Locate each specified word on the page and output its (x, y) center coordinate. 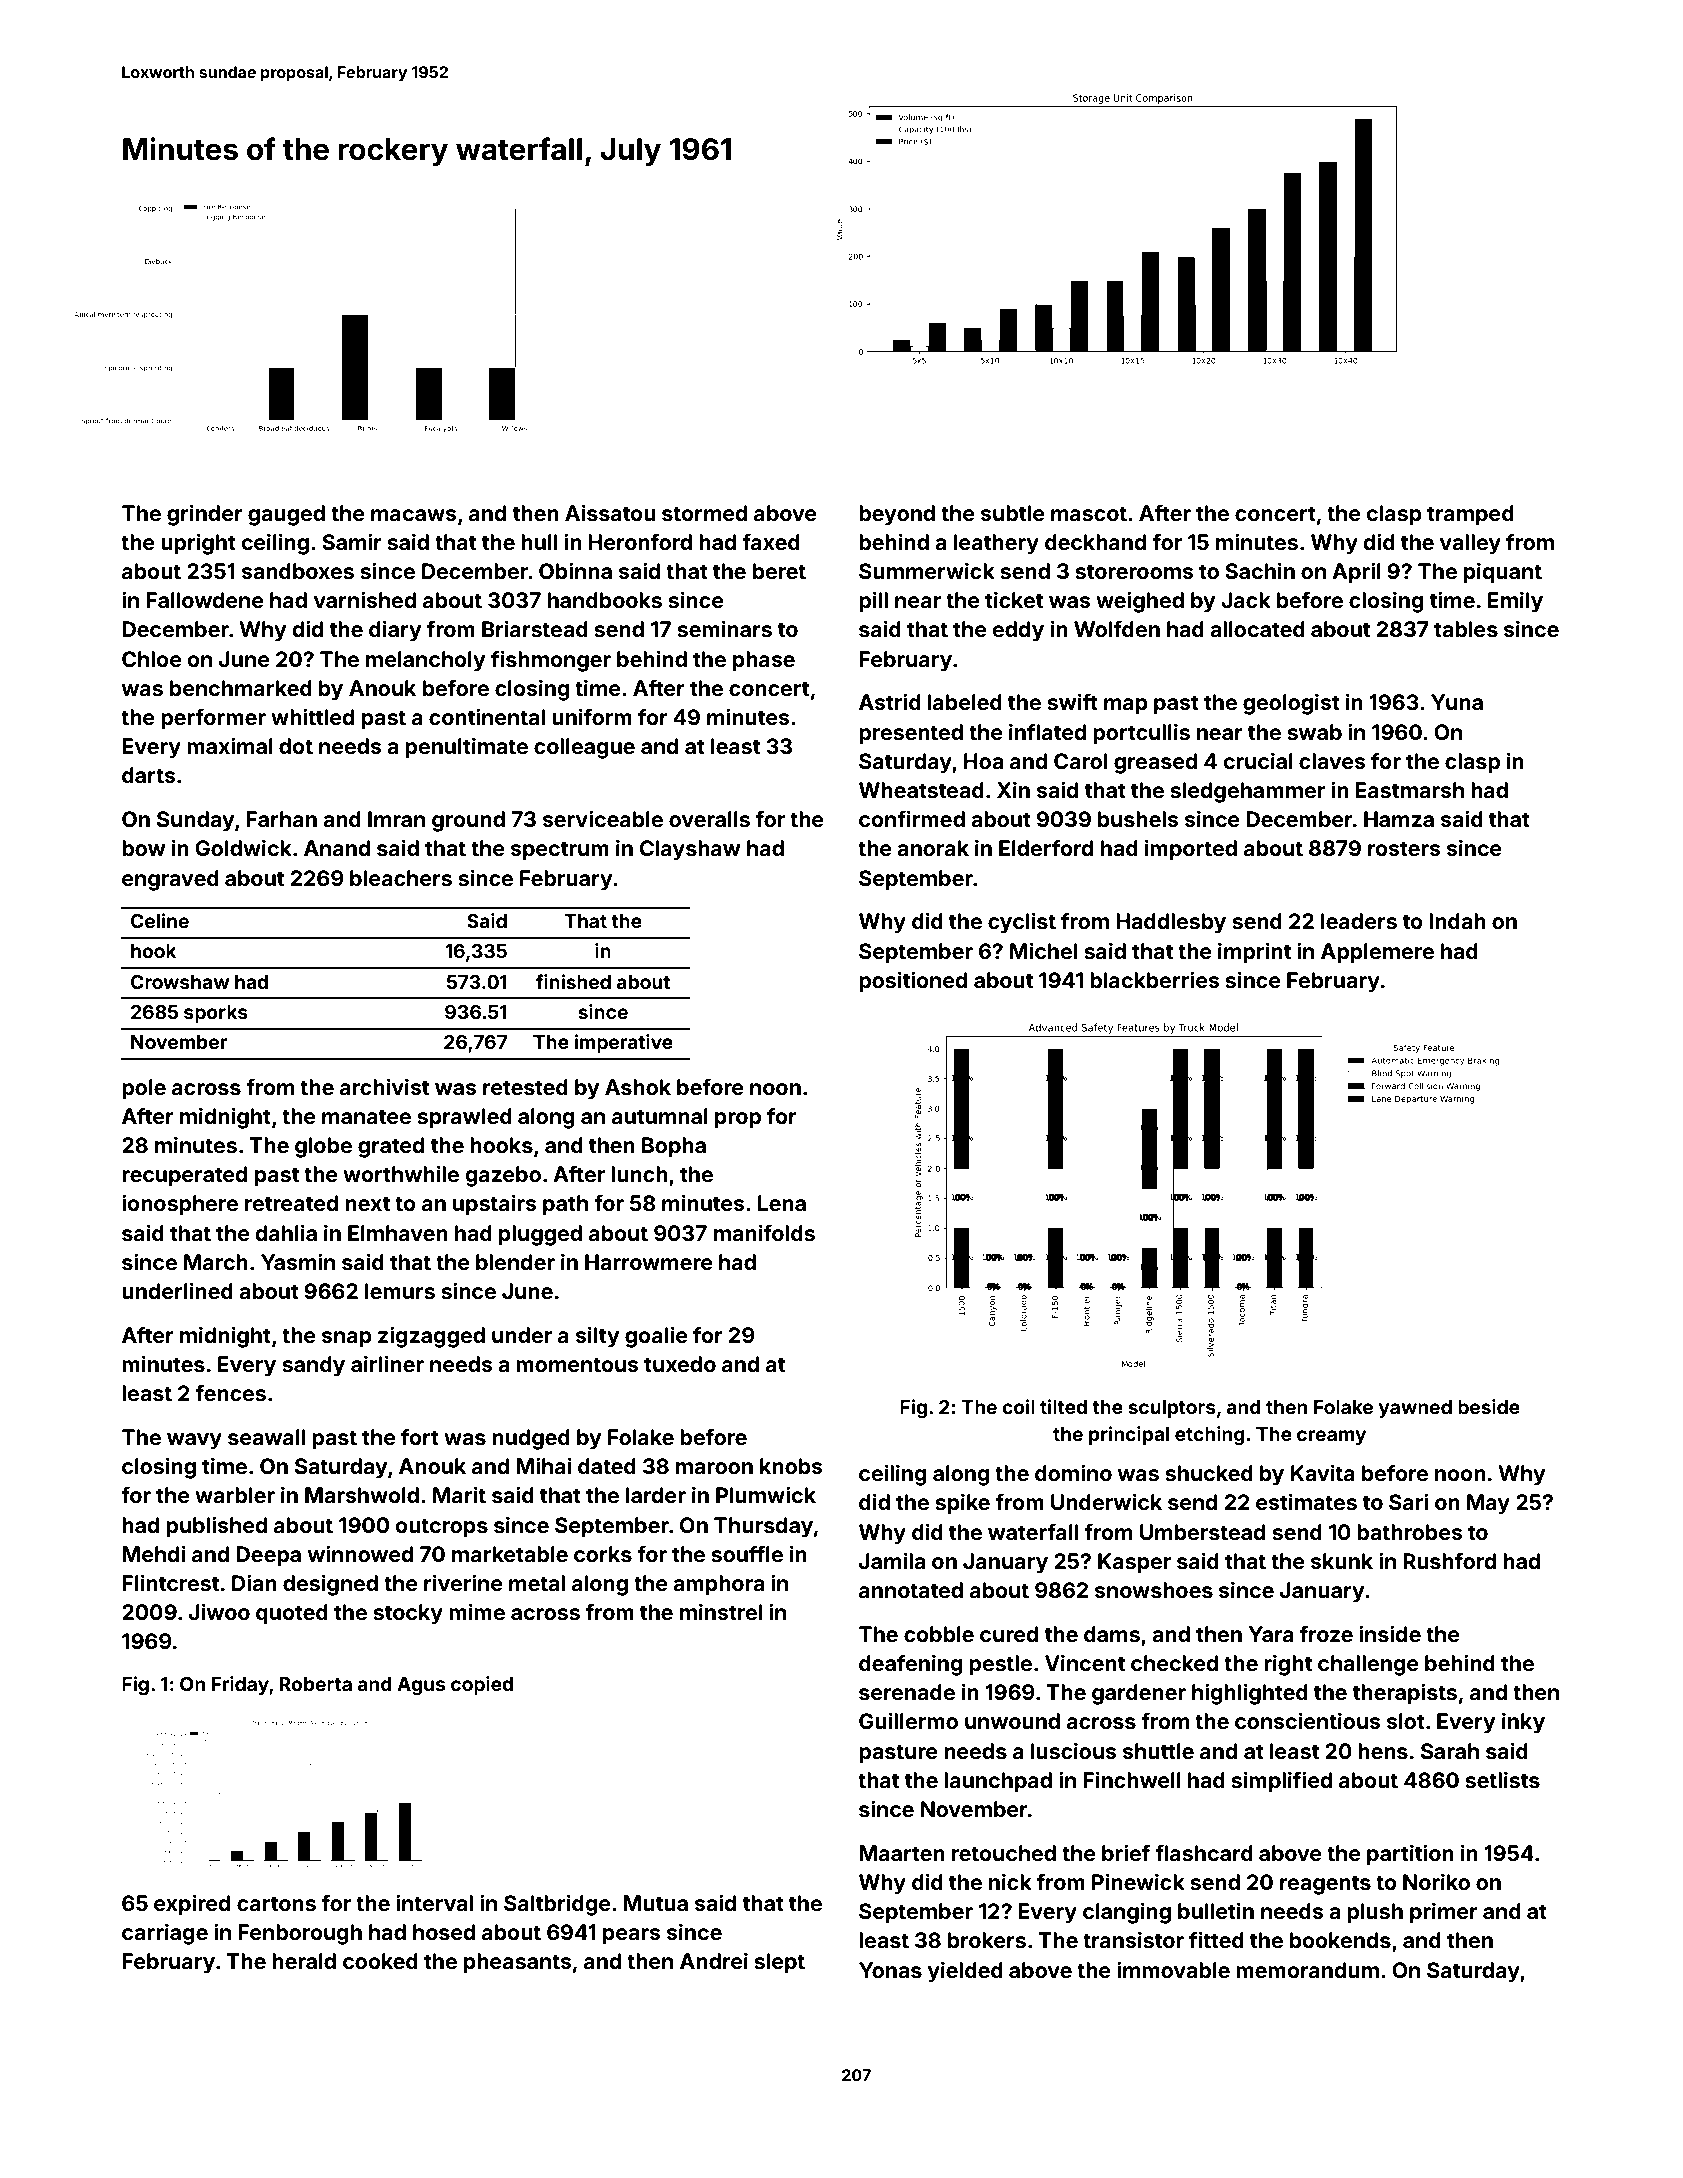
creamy (1331, 1437)
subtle (1013, 513)
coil (1018, 1406)
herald (304, 1961)
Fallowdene (205, 600)
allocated (1257, 629)
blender (515, 1262)
